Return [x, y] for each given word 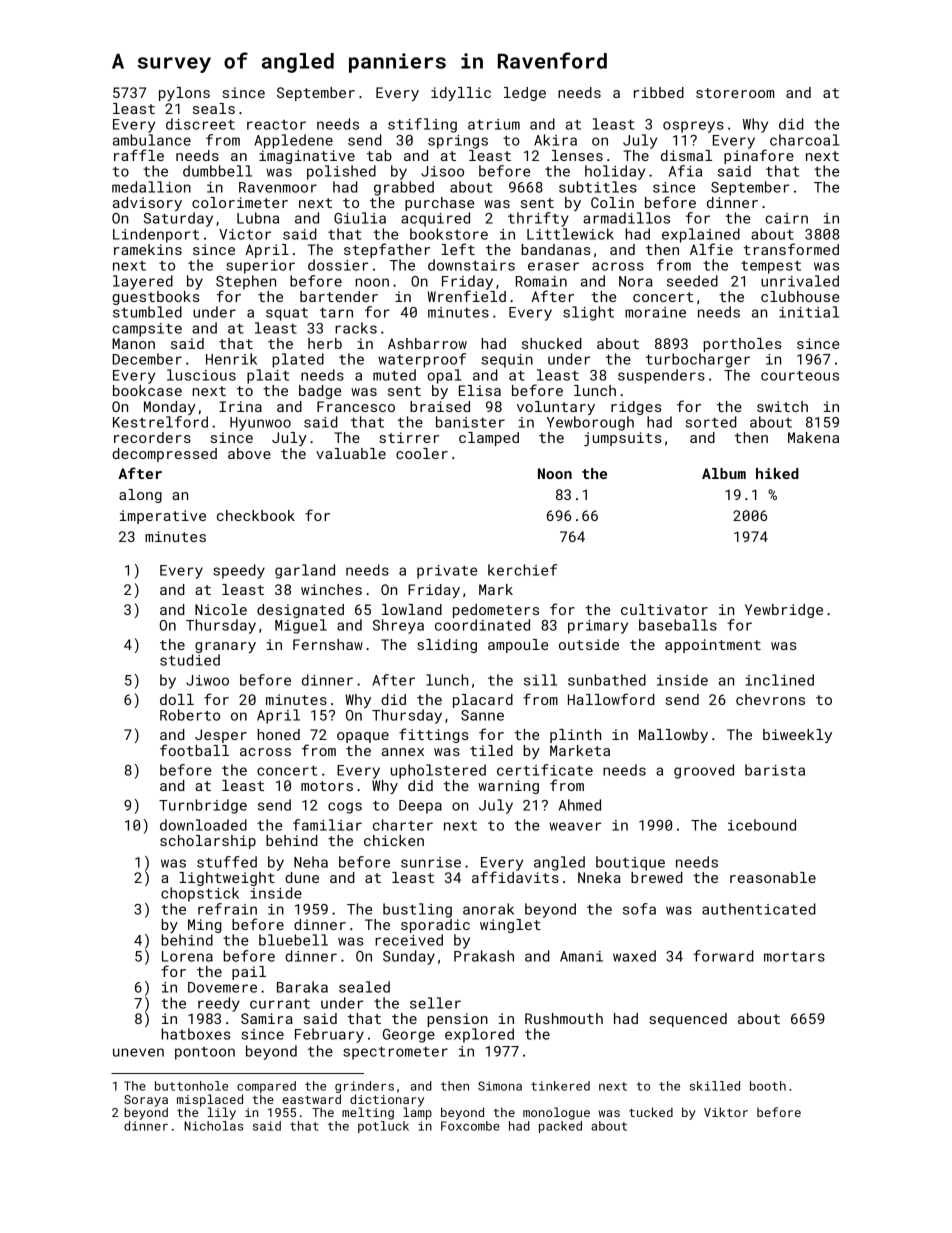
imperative [163, 517]
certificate [545, 770]
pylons [184, 94]
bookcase [147, 390]
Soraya [146, 1101]
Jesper [221, 736]
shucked [552, 343]
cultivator [664, 609]
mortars [794, 957]
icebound [762, 825]
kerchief [522, 570]
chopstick [200, 894]
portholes [742, 345]
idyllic [461, 94]
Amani [581, 956]
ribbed [659, 92]
